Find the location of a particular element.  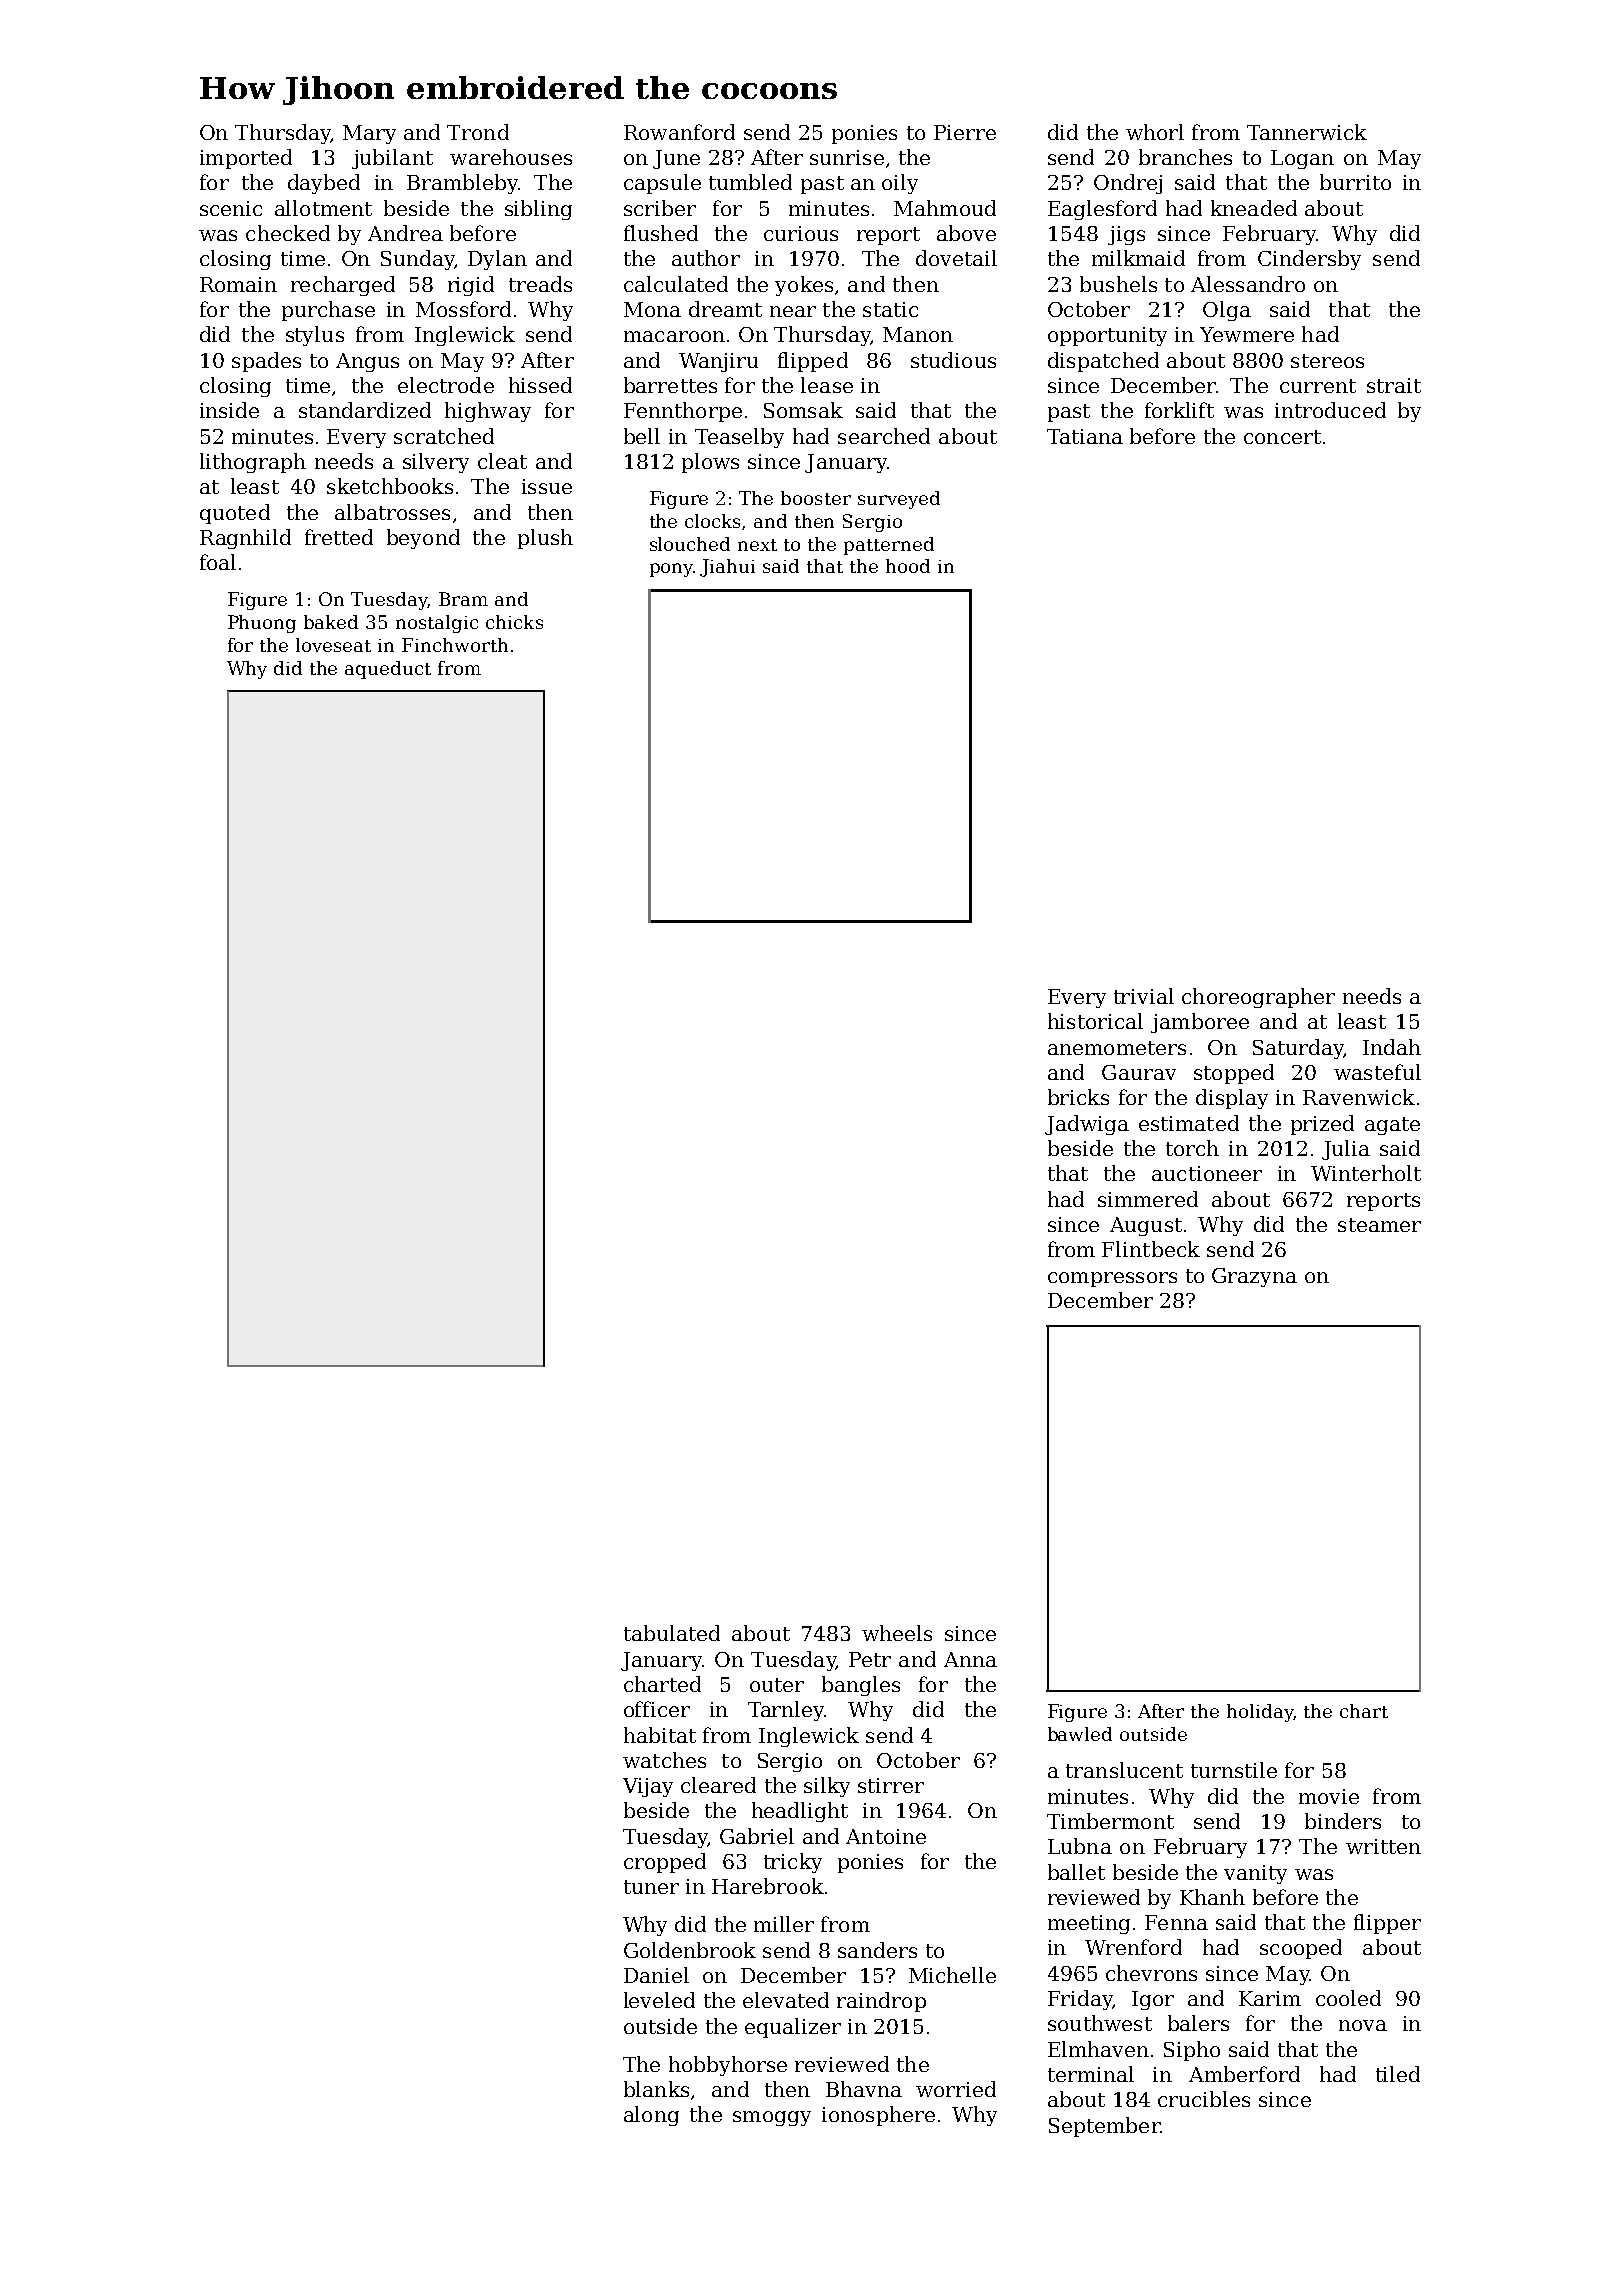

worried is located at coordinates (956, 2089).
